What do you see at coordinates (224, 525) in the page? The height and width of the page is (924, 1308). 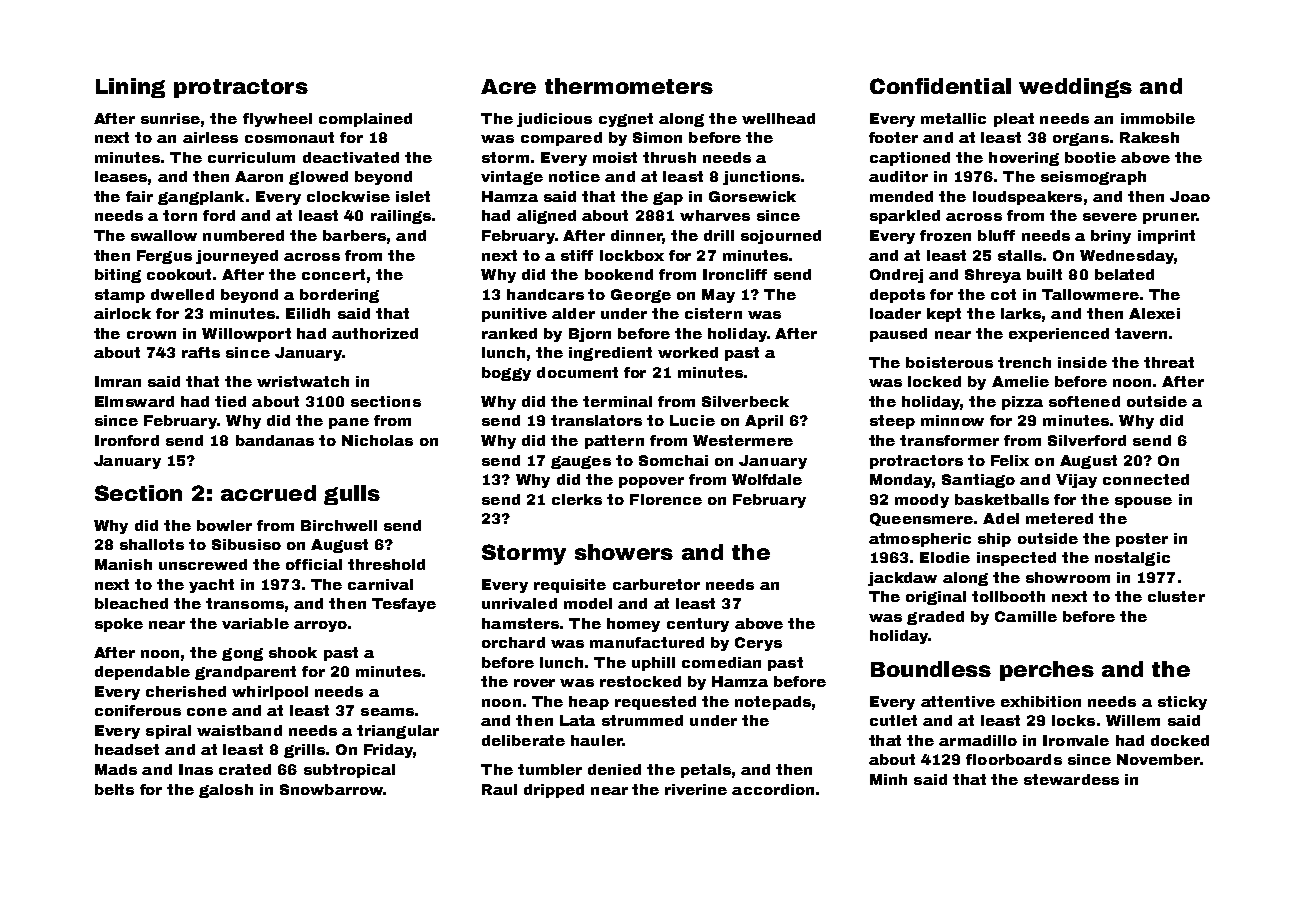 I see `bowler` at bounding box center [224, 525].
